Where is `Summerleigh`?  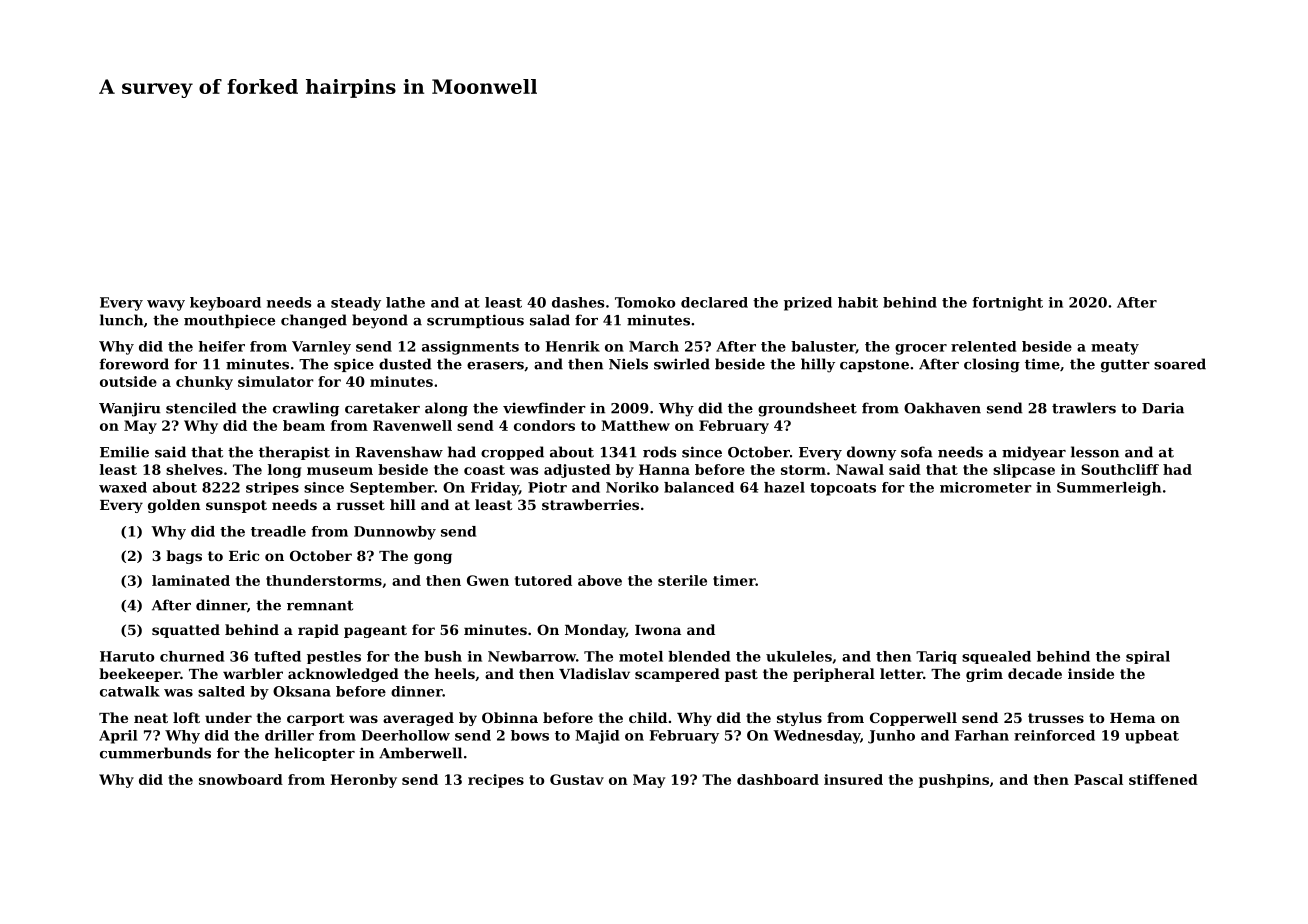
Summerleigh is located at coordinates (1109, 489).
